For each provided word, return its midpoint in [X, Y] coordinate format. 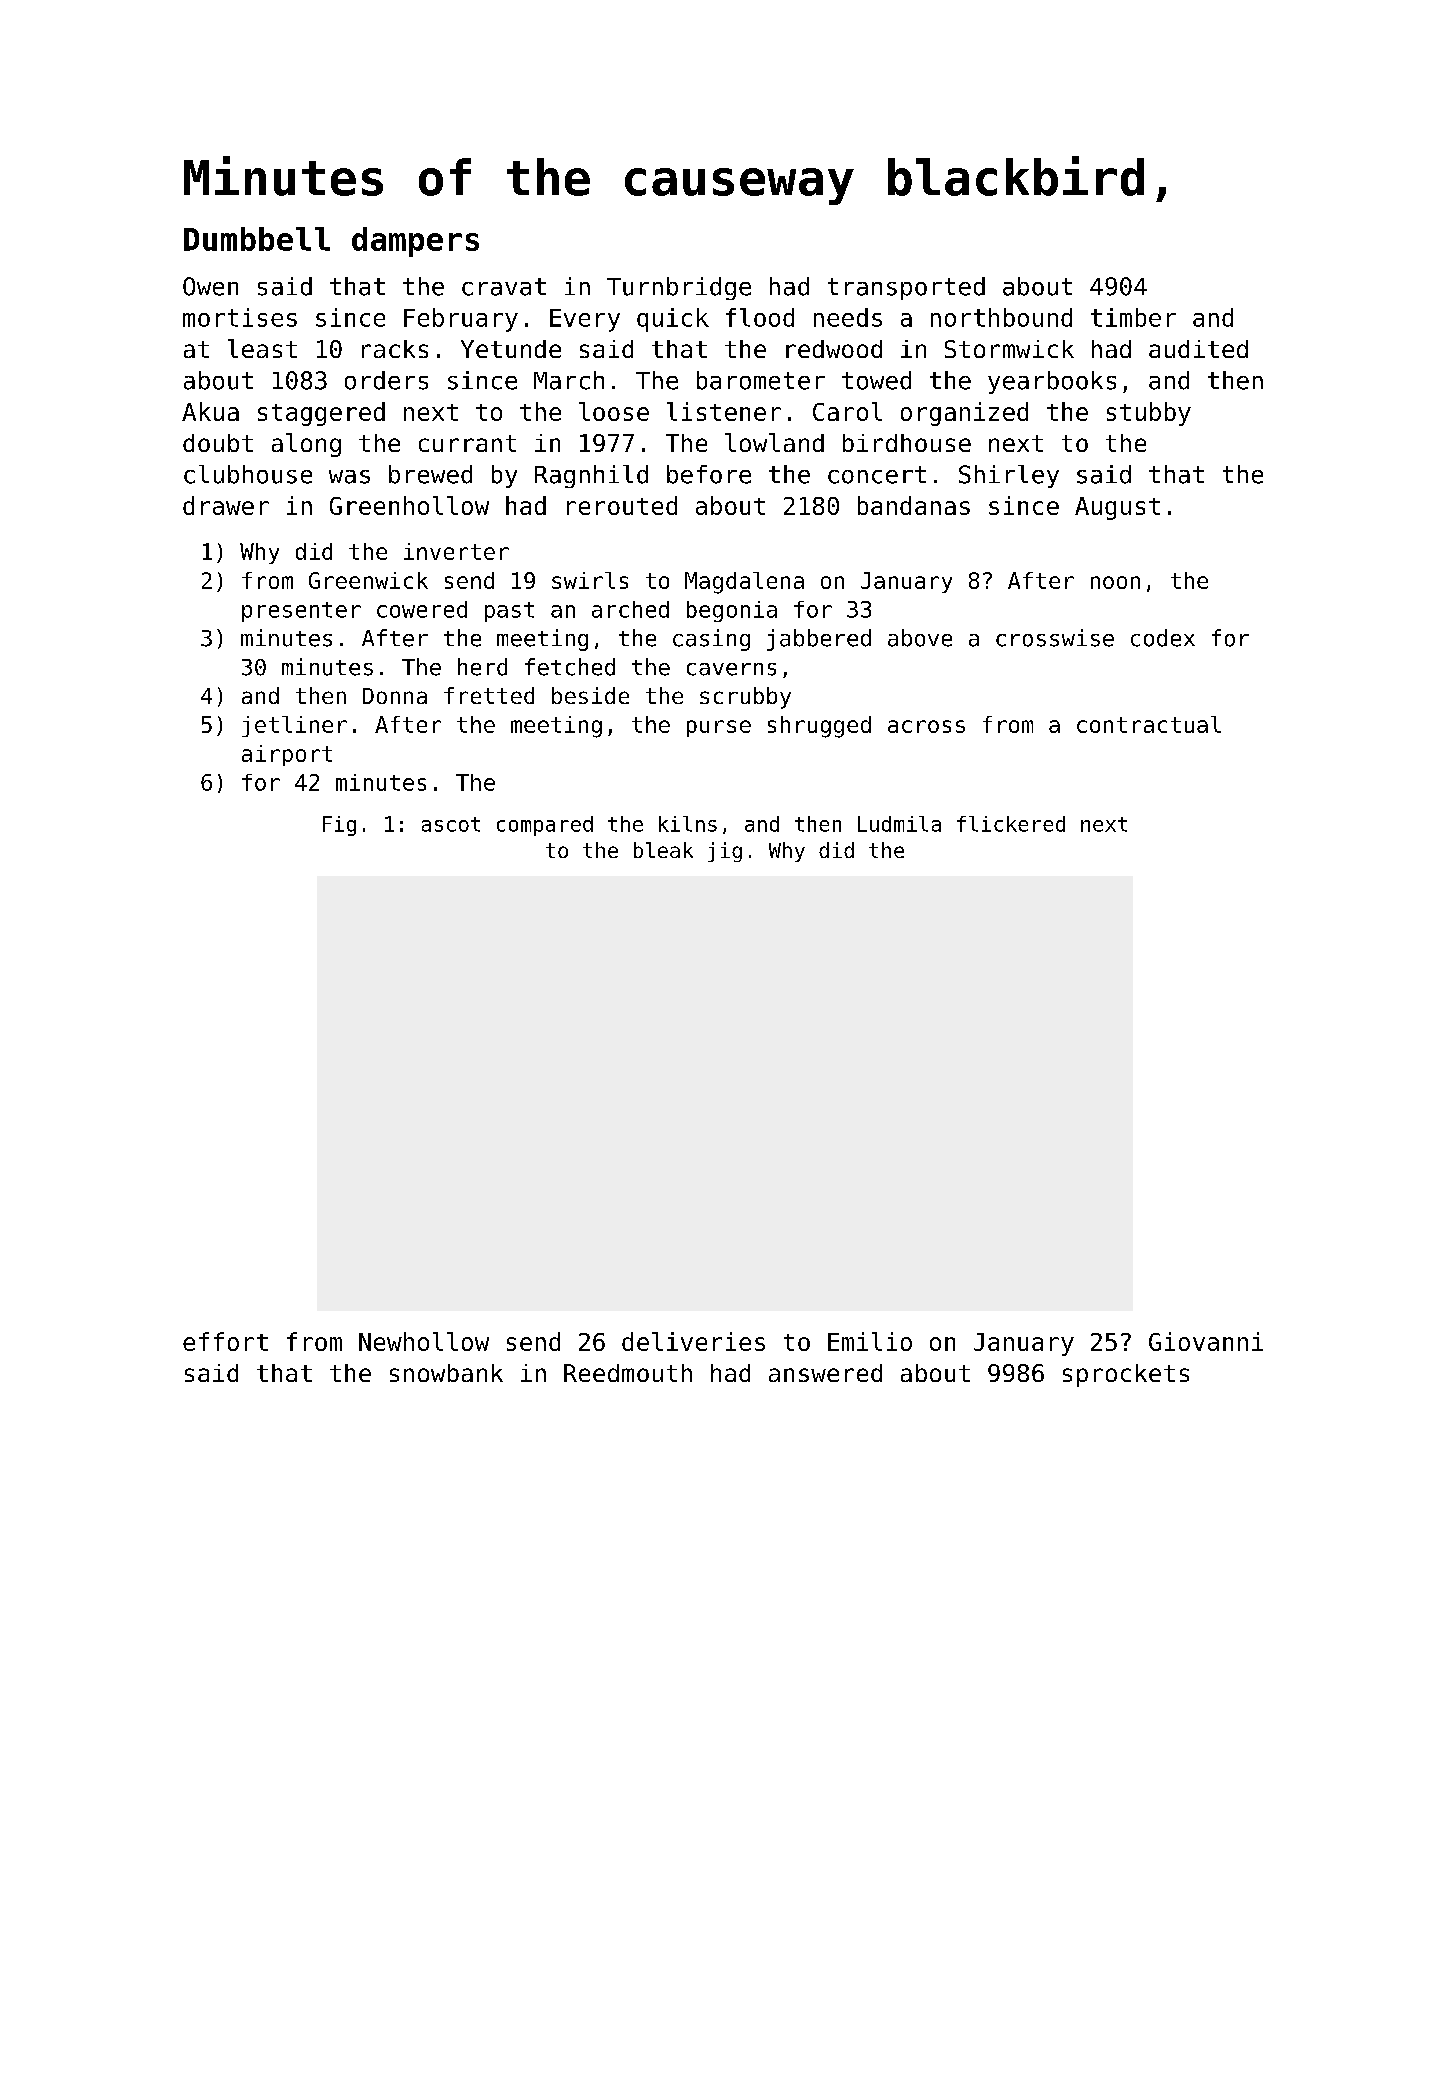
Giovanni [1206, 1341]
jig [725, 852]
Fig [339, 826]
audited [1198, 349]
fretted [489, 695]
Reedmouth [628, 1373]
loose [614, 411]
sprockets [1126, 1375]
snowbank [446, 1373]
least [262, 348]
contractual [1149, 724]
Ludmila [899, 824]
